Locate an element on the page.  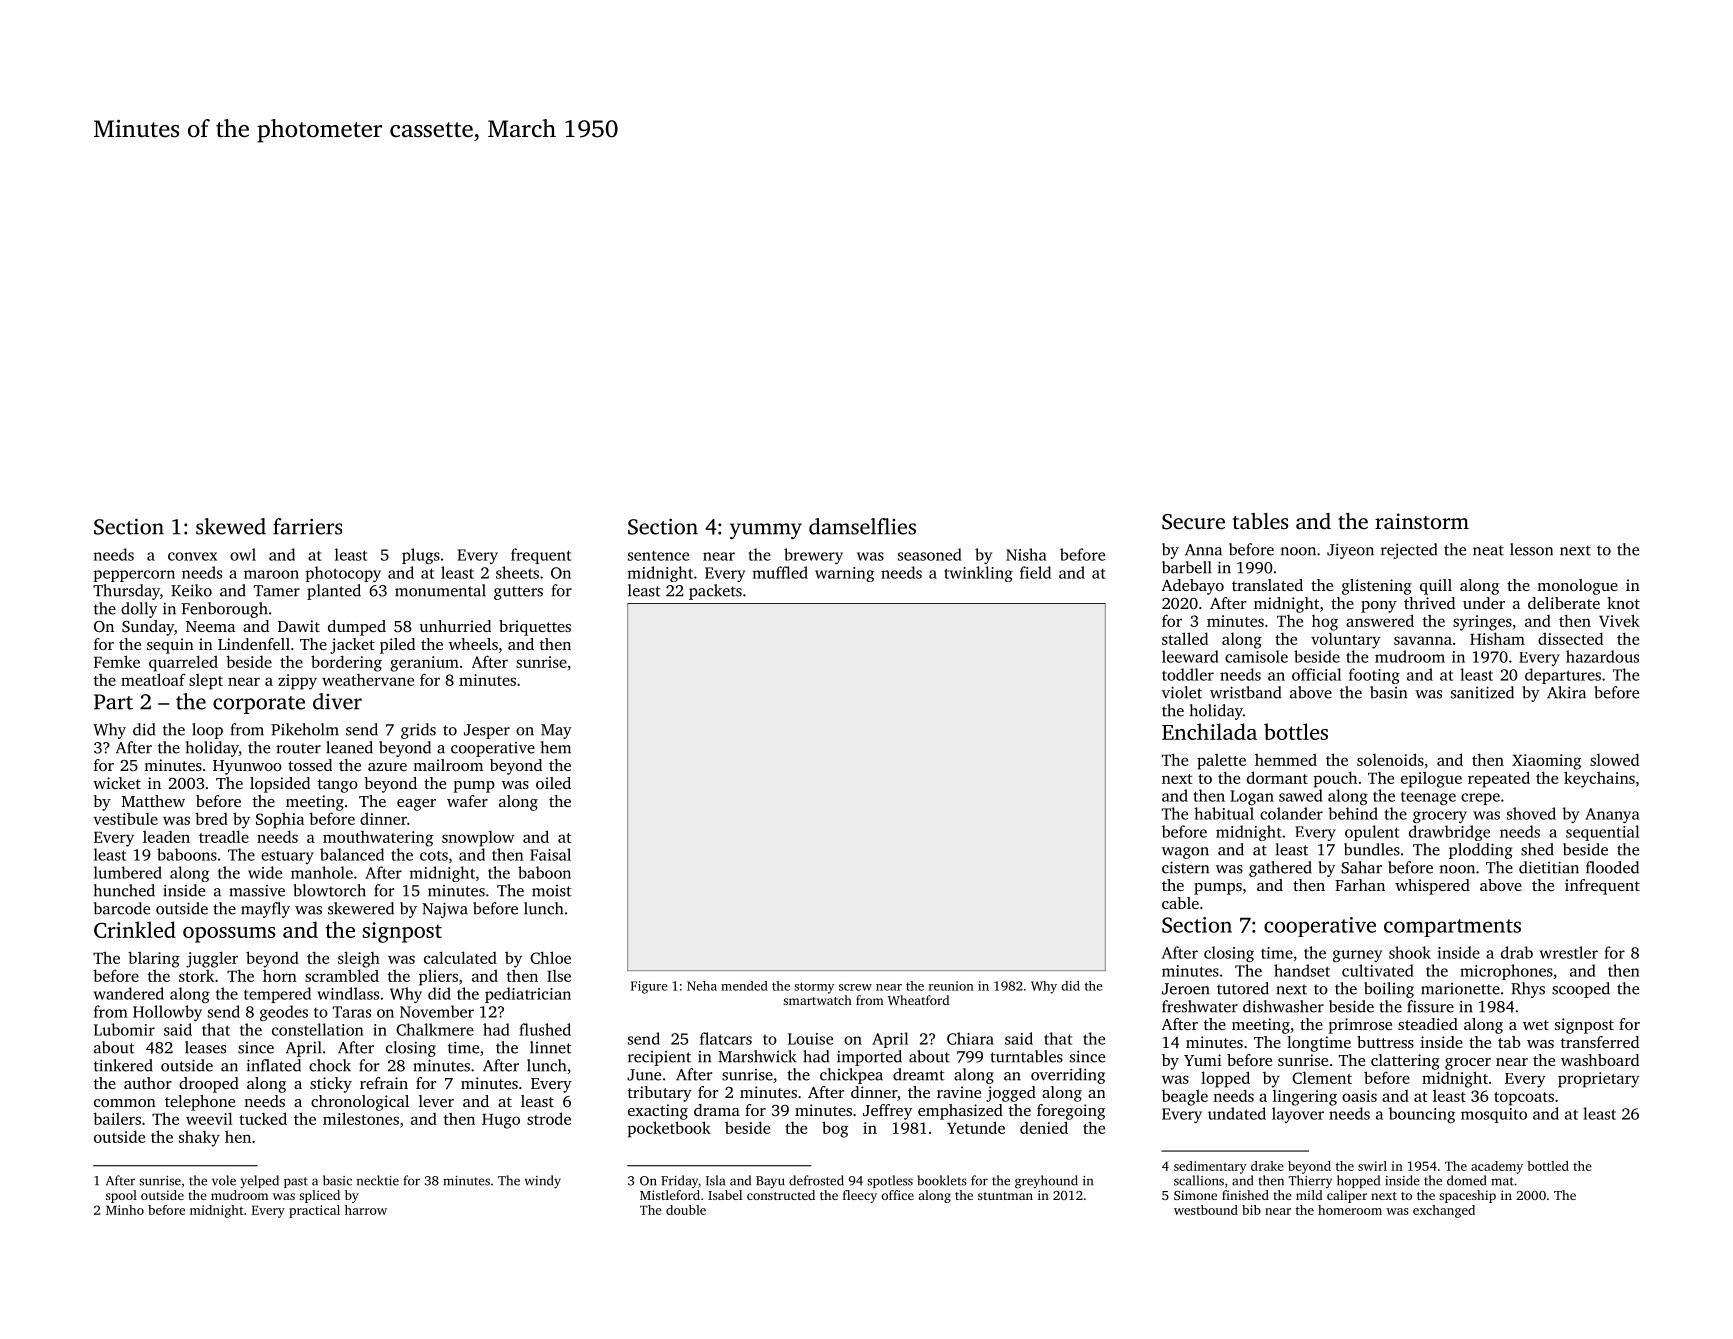
washboard is located at coordinates (1600, 1060).
